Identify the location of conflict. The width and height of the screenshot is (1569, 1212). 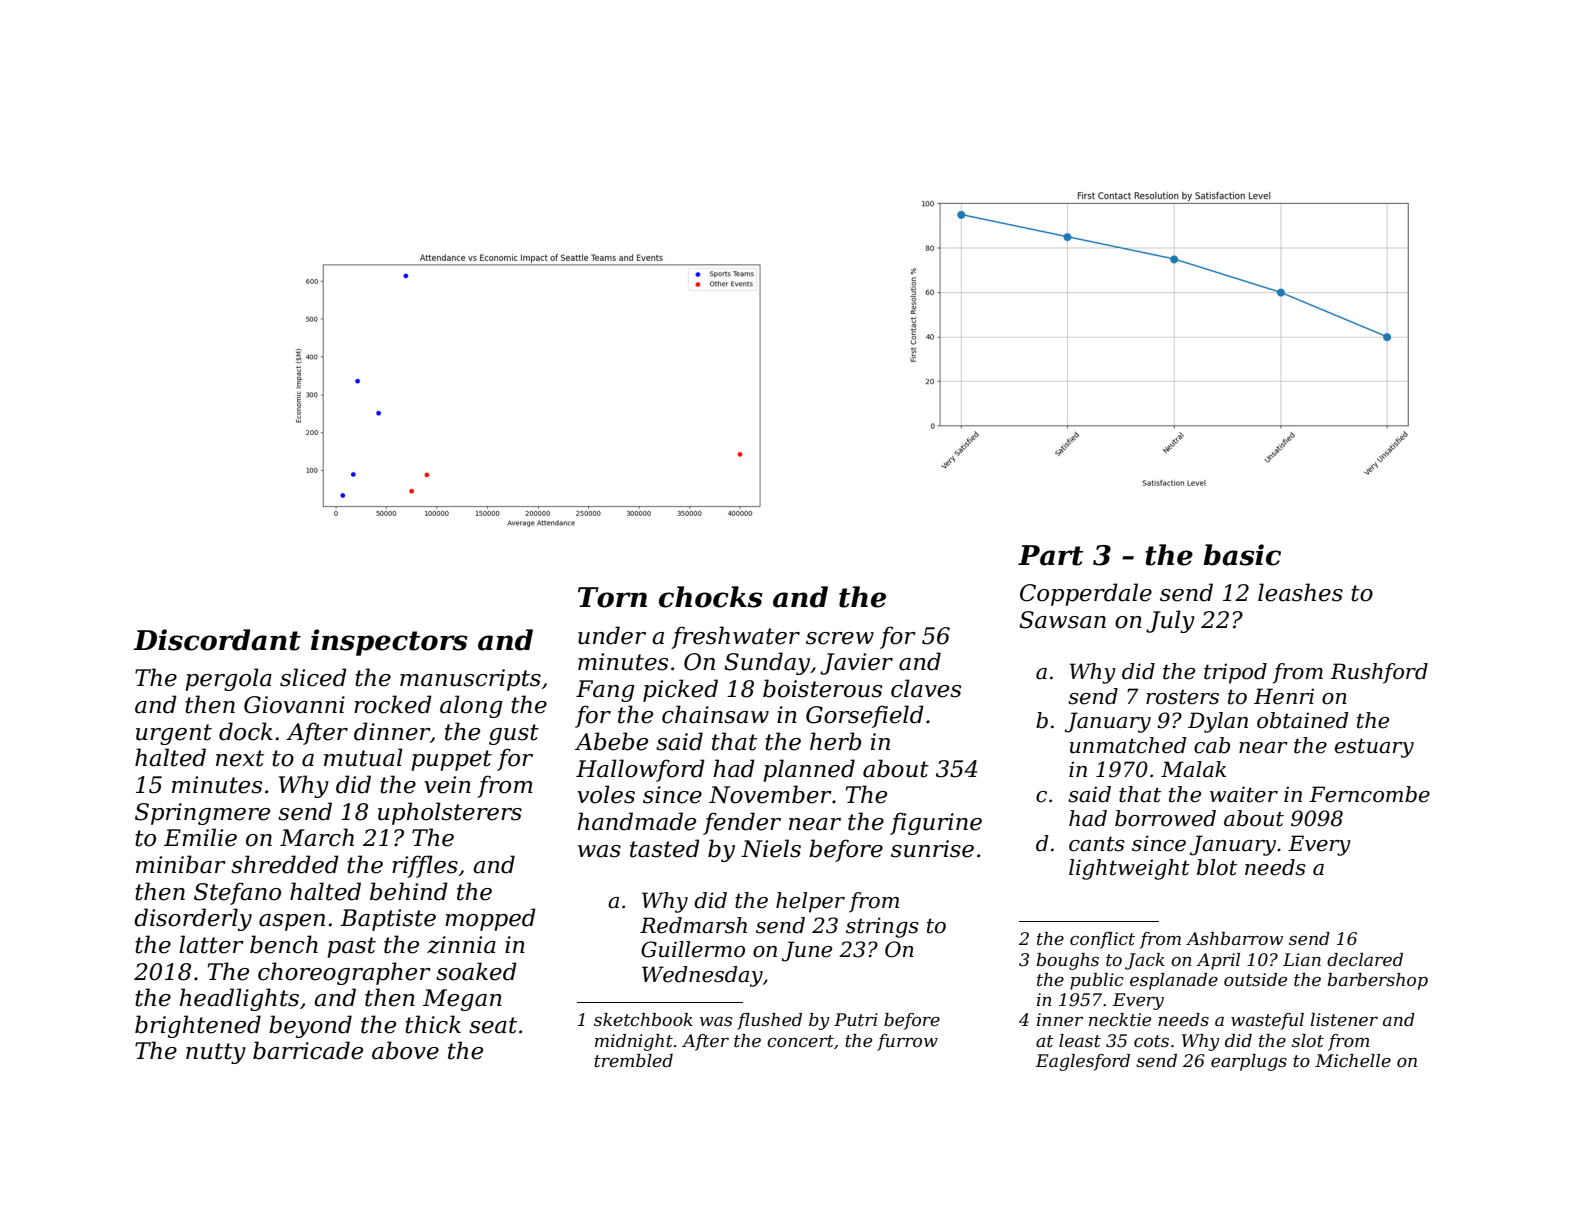
(1102, 940).
